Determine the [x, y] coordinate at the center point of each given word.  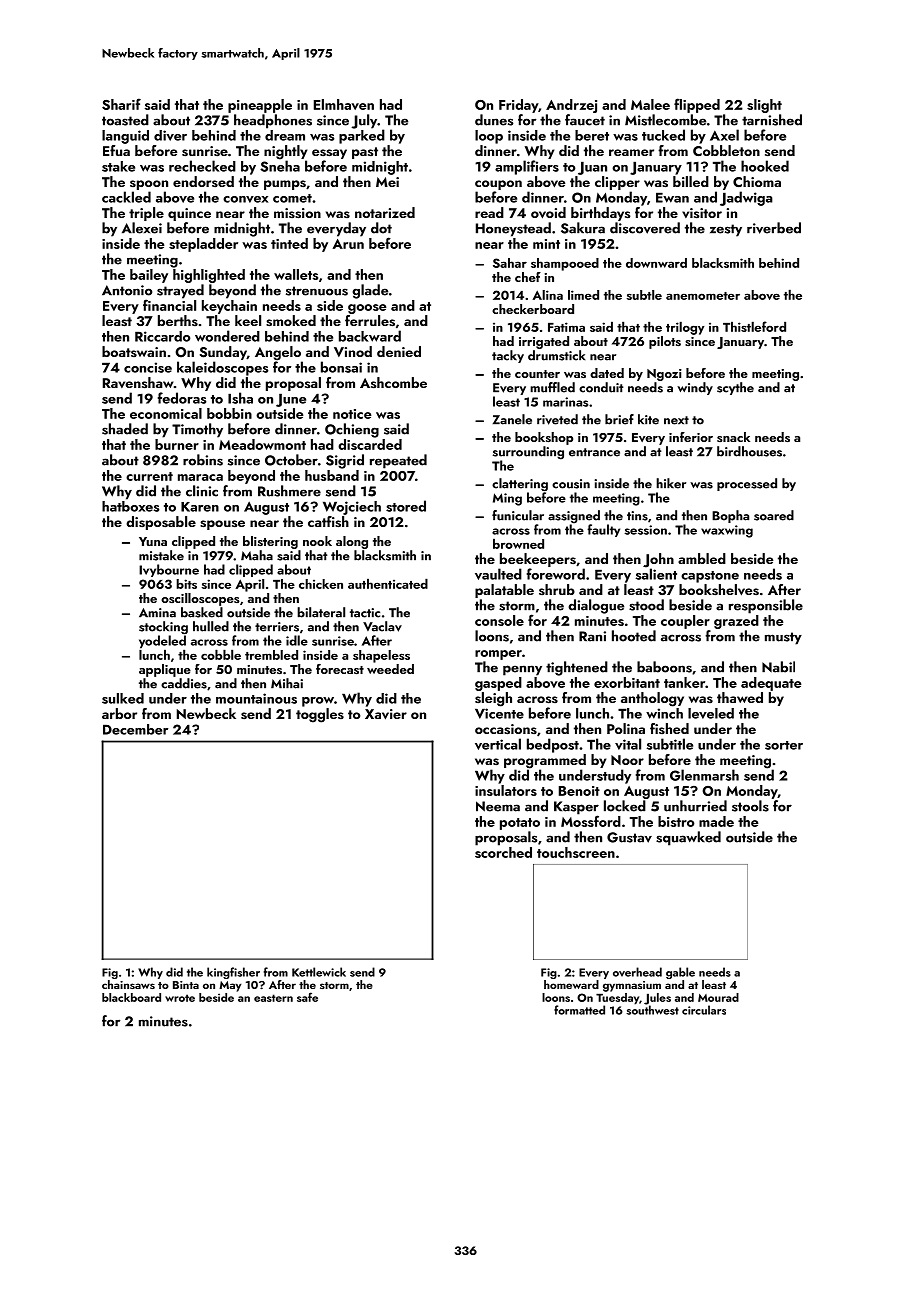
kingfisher [233, 973]
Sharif [121, 104]
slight [764, 106]
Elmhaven [344, 104]
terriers [277, 627]
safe [307, 997]
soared [774, 515]
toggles [320, 715]
